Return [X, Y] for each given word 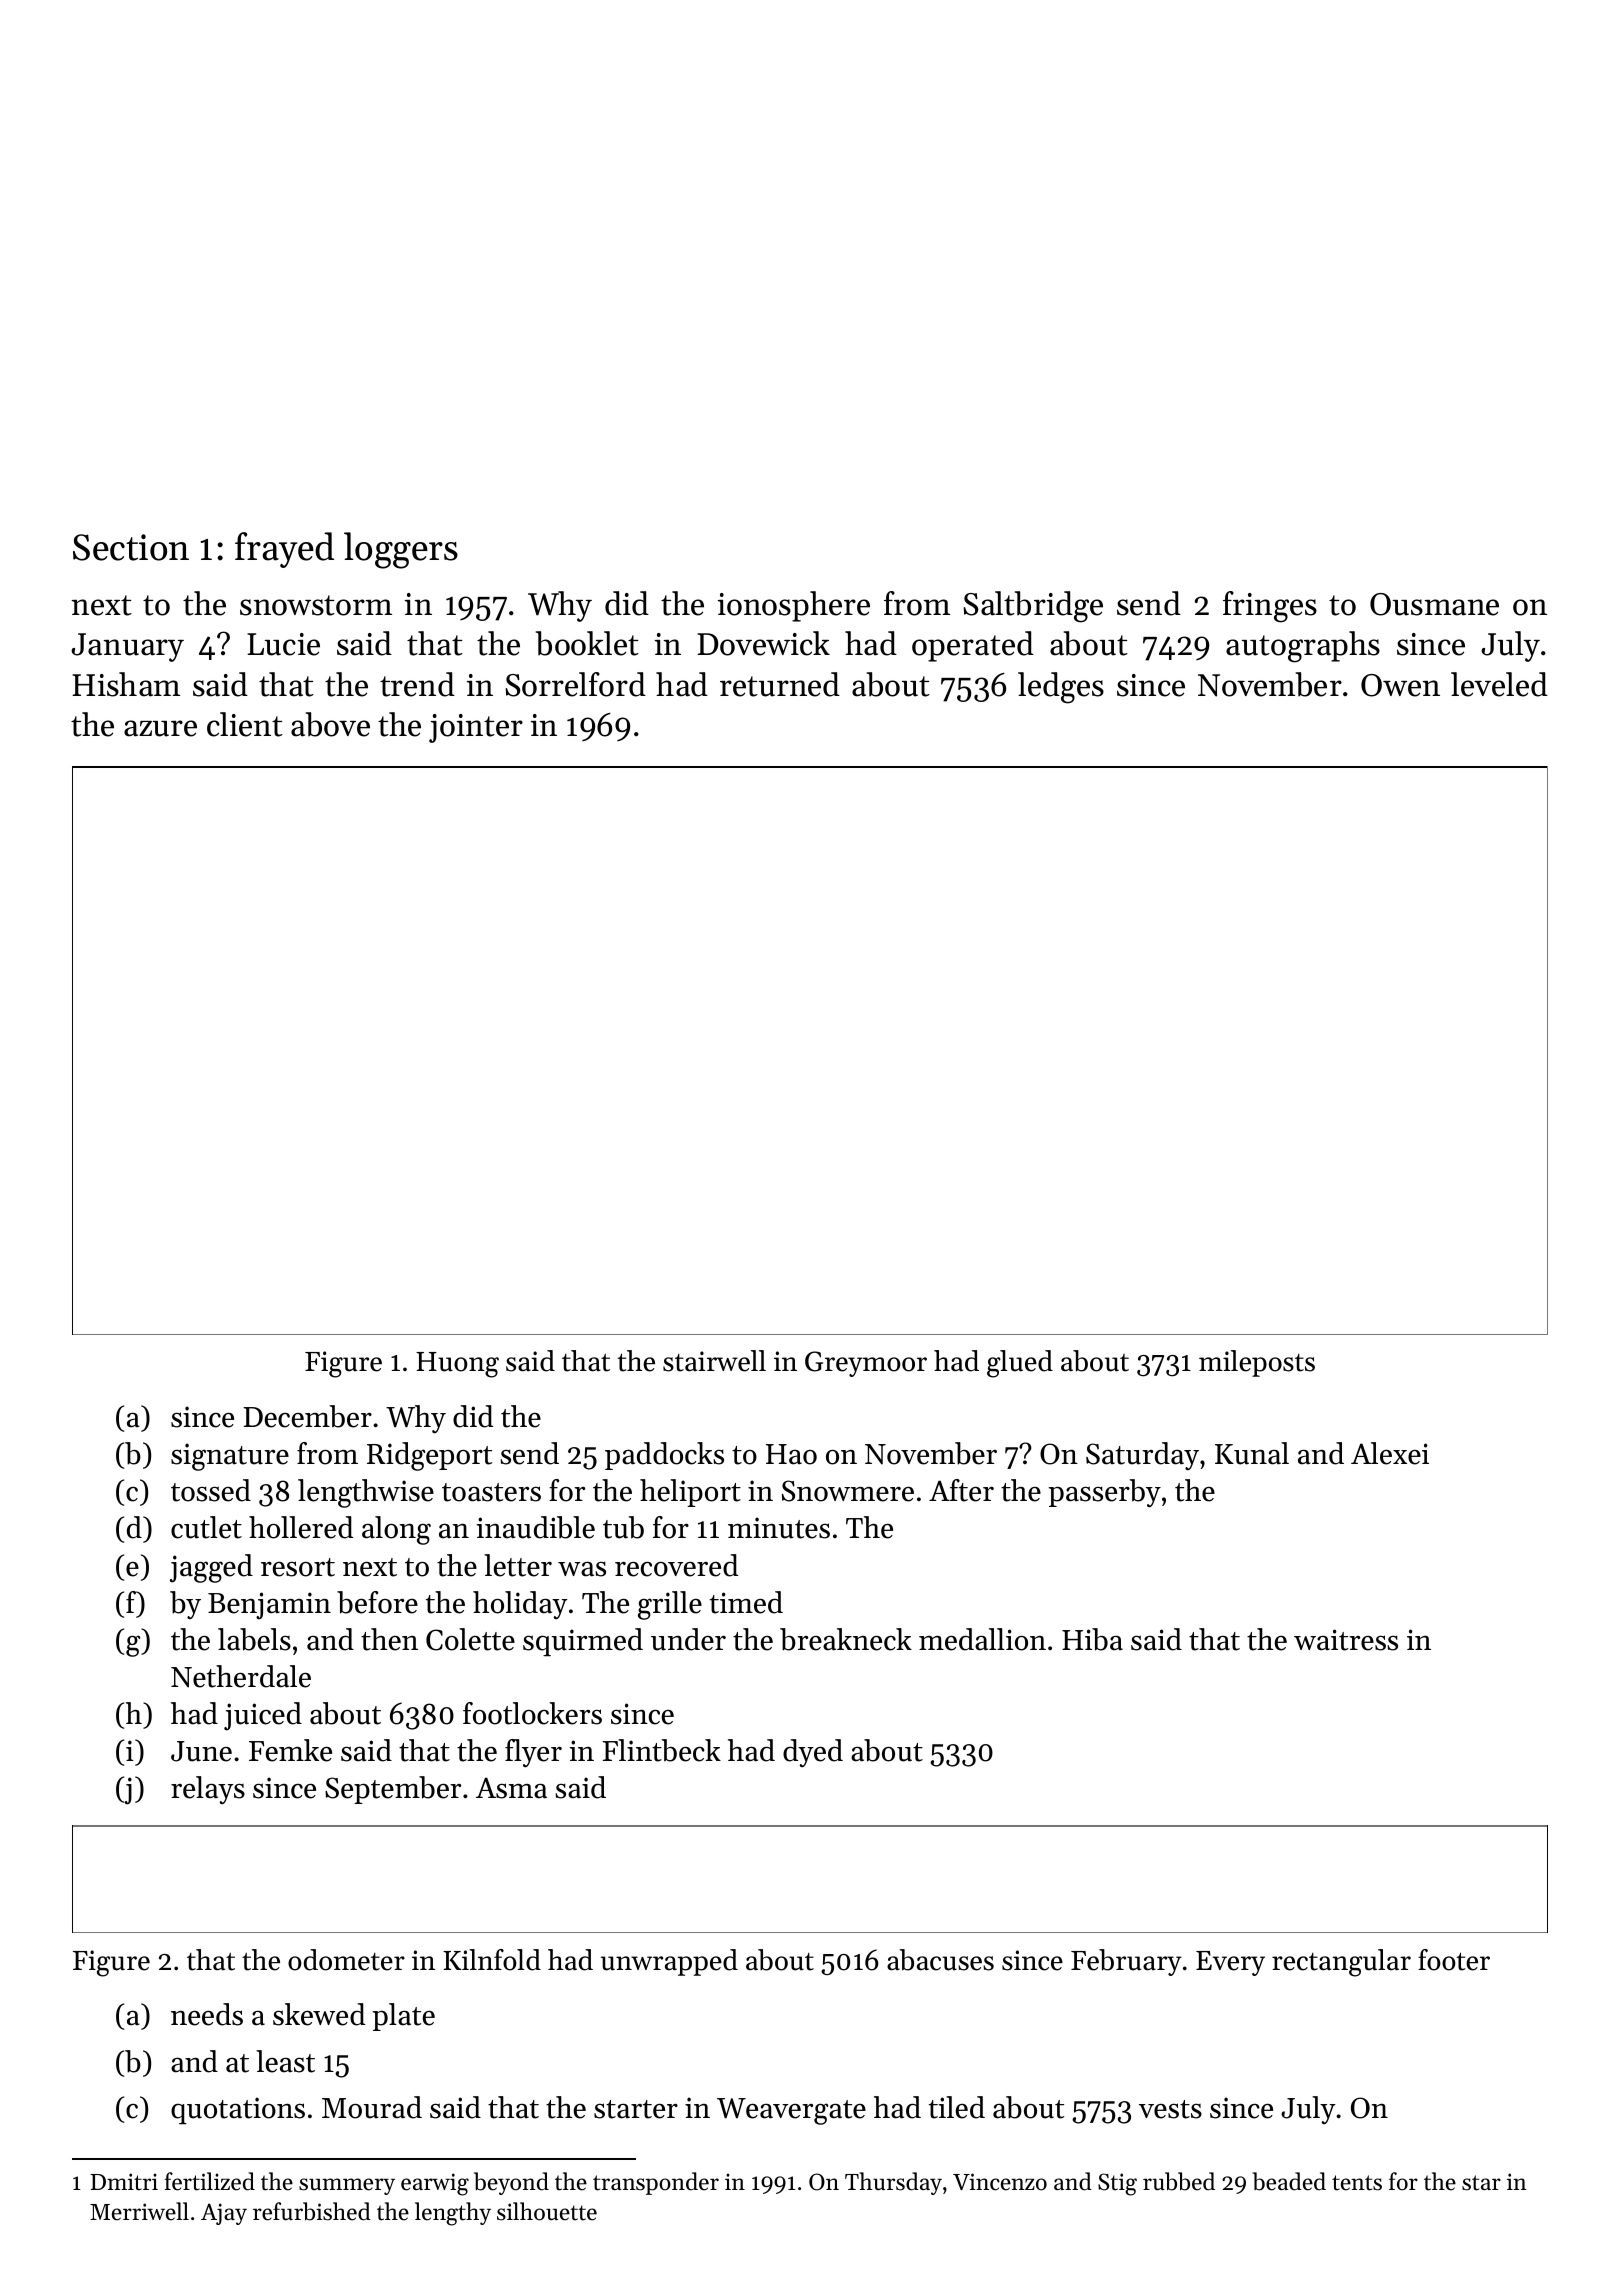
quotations [238, 2110]
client [245, 724]
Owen [1400, 685]
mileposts [1257, 1363]
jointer [476, 728]
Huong [457, 1365]
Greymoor [866, 1364]
